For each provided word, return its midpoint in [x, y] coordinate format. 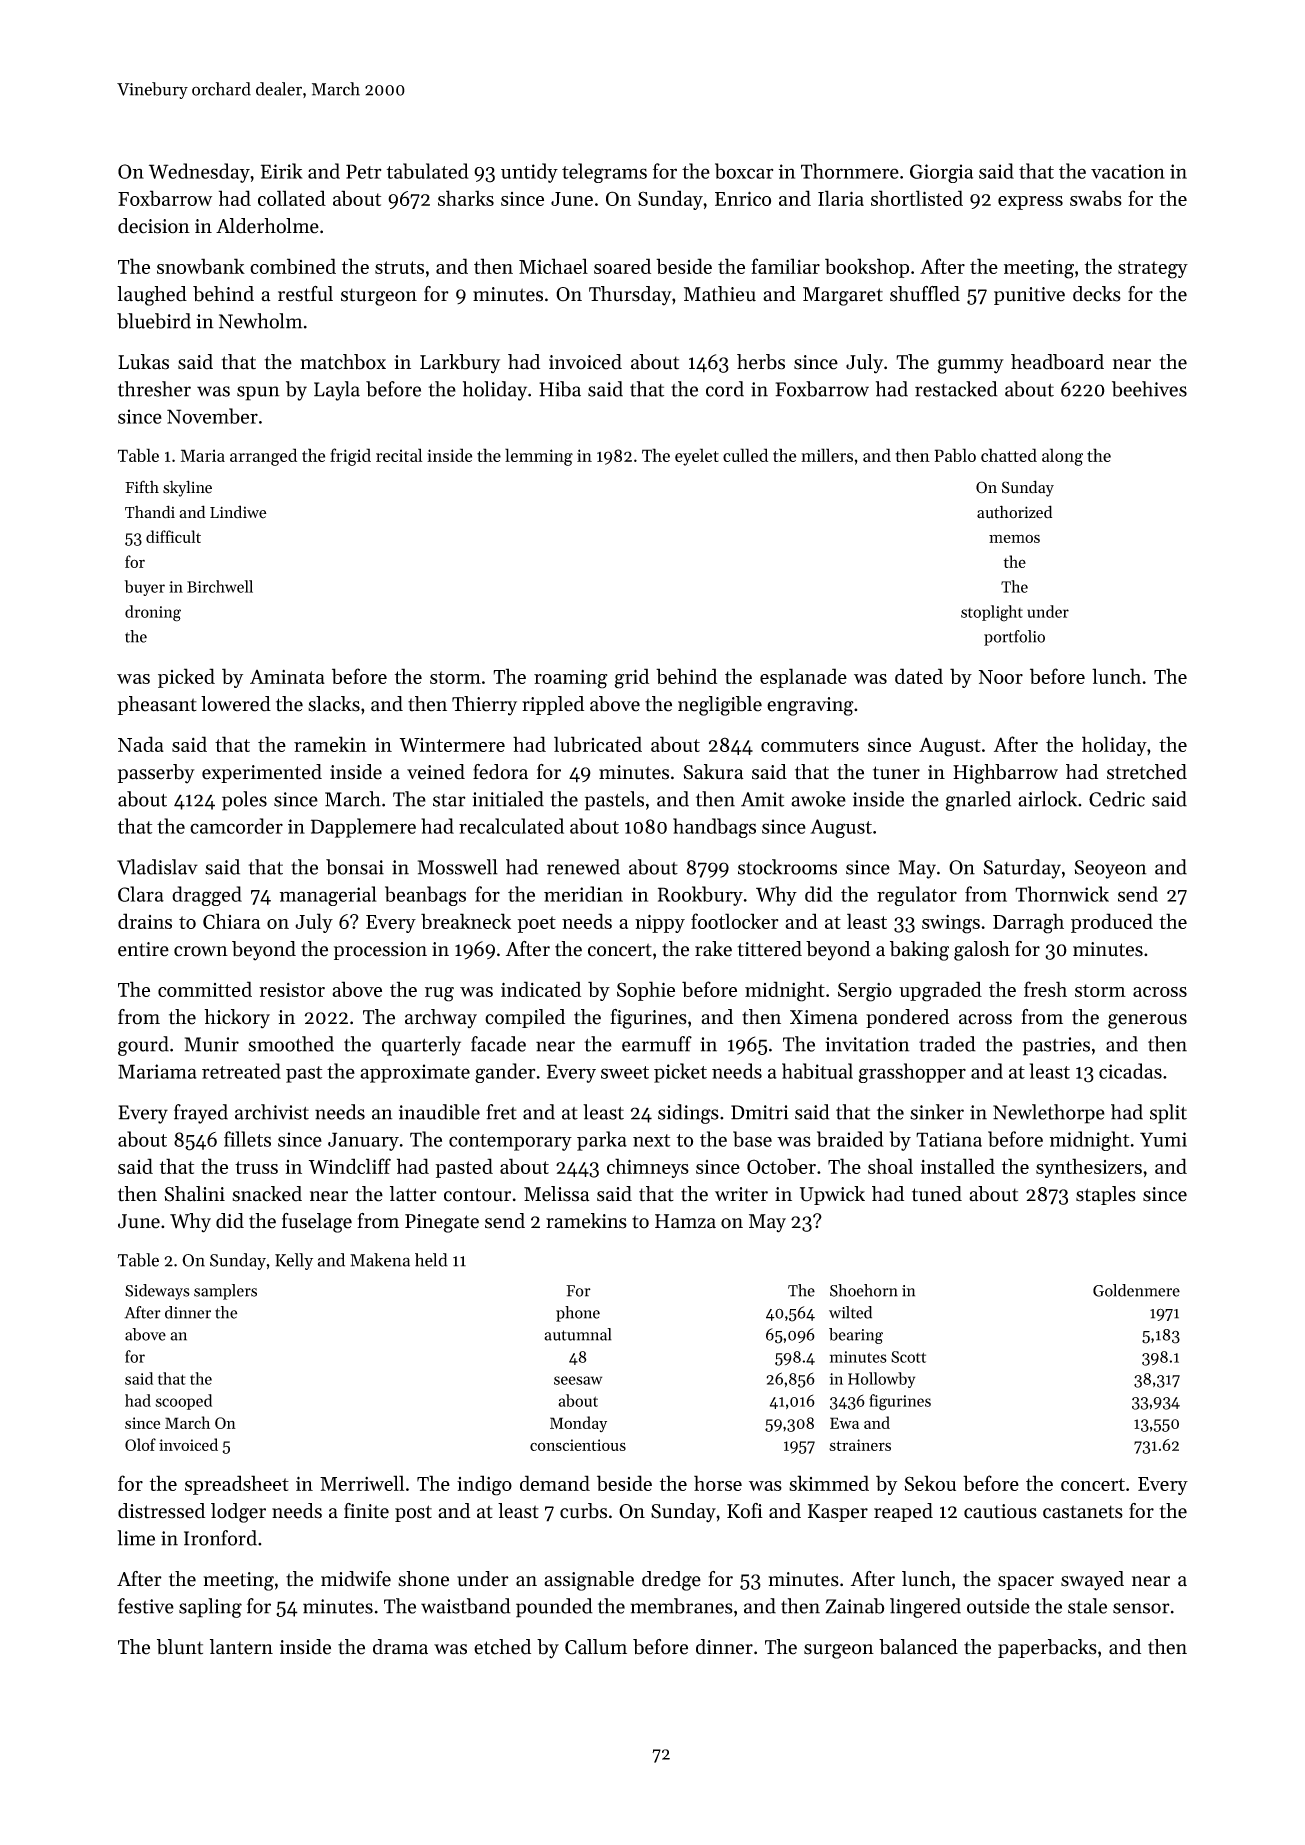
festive [146, 1606]
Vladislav [157, 867]
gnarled [978, 801]
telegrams [604, 173]
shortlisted [917, 198]
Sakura [714, 772]
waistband [466, 1606]
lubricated [598, 744]
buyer [144, 588]
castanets [1083, 1512]
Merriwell [362, 1483]
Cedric [1117, 799]
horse [718, 1483]
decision [154, 226]
